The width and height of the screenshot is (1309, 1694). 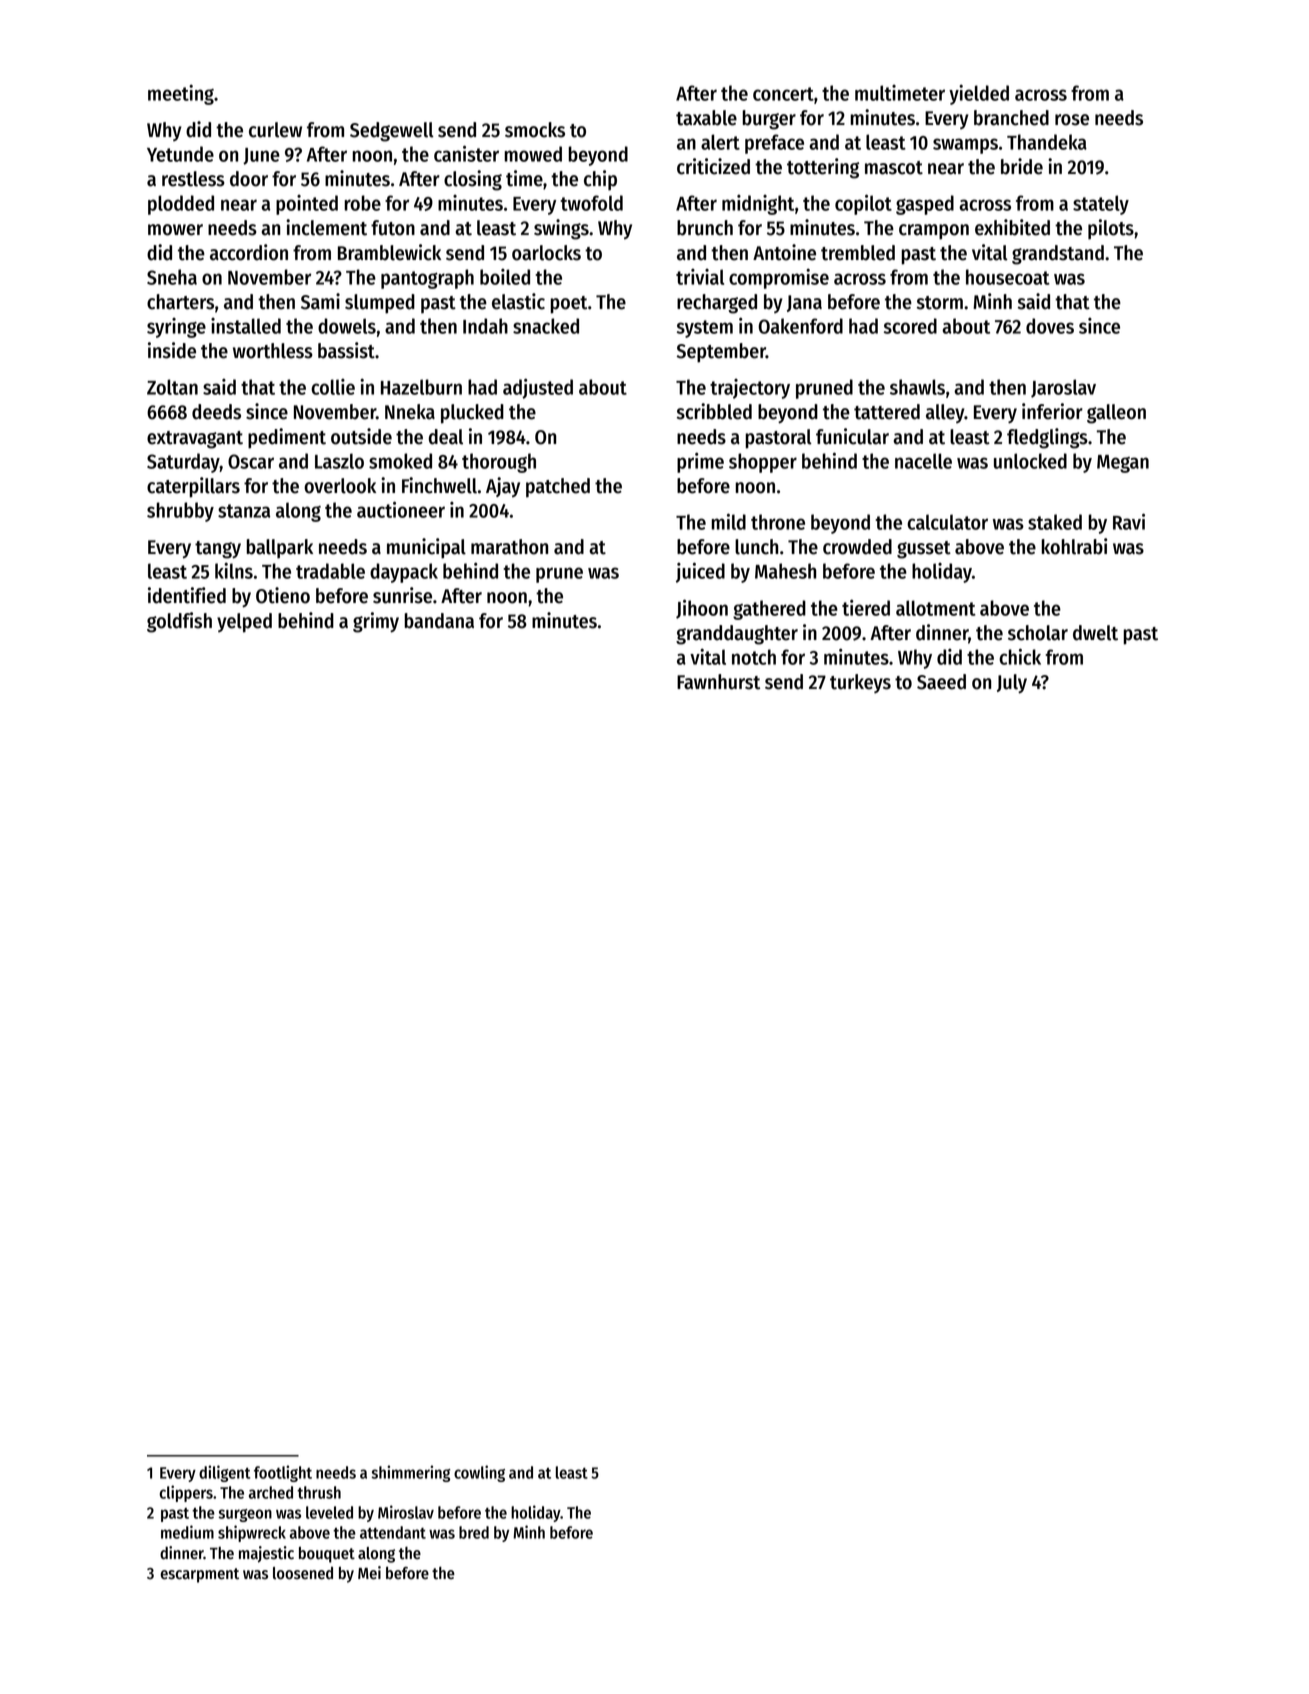 What do you see at coordinates (1008, 277) in the screenshot?
I see `housecoat` at bounding box center [1008, 277].
